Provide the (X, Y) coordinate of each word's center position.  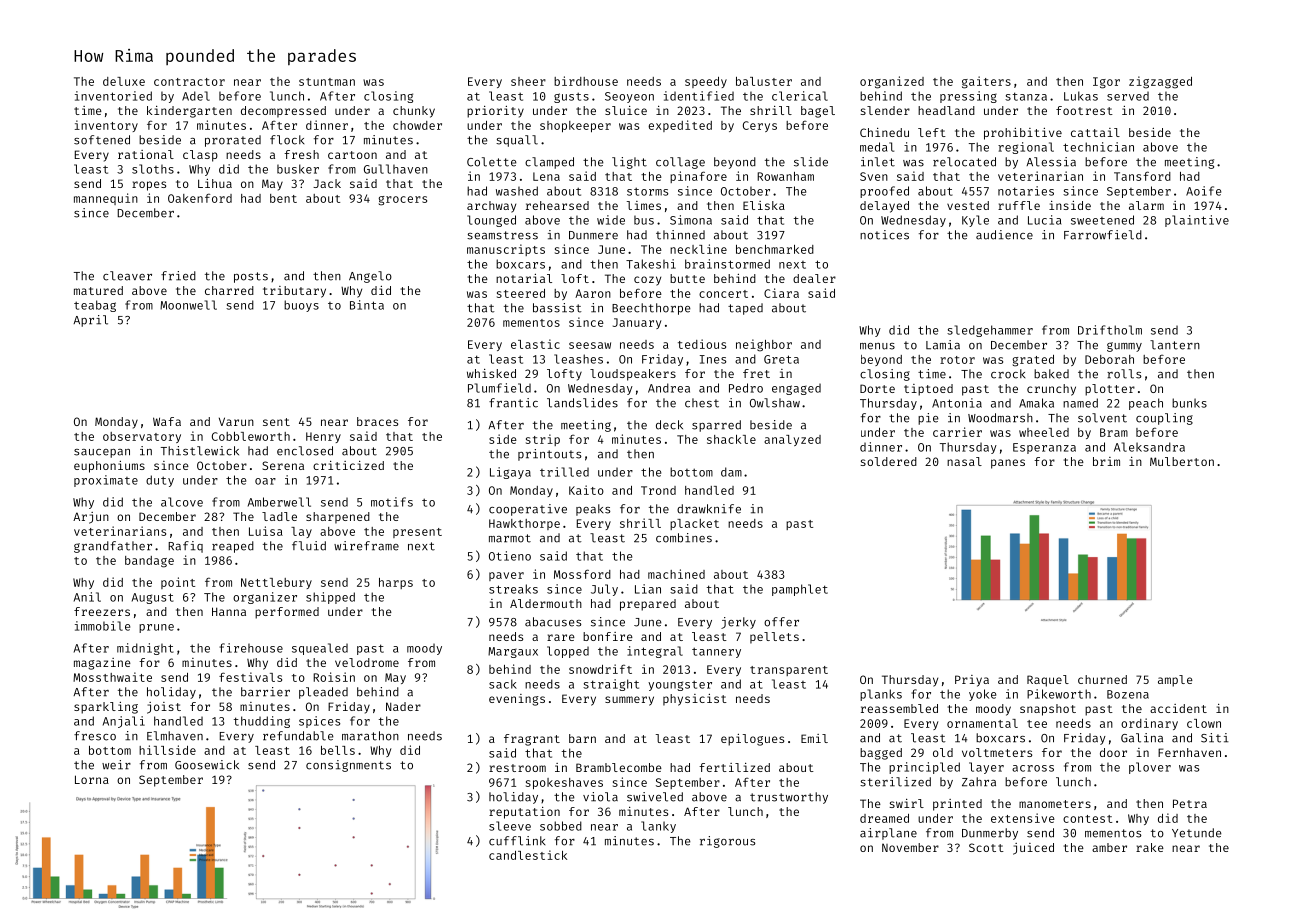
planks (881, 695)
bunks (1189, 403)
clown (1204, 723)
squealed (320, 649)
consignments (348, 766)
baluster (764, 81)
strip (543, 440)
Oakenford (200, 198)
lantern (1175, 345)
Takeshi (651, 264)
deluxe (124, 81)
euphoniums (109, 467)
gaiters (986, 82)
